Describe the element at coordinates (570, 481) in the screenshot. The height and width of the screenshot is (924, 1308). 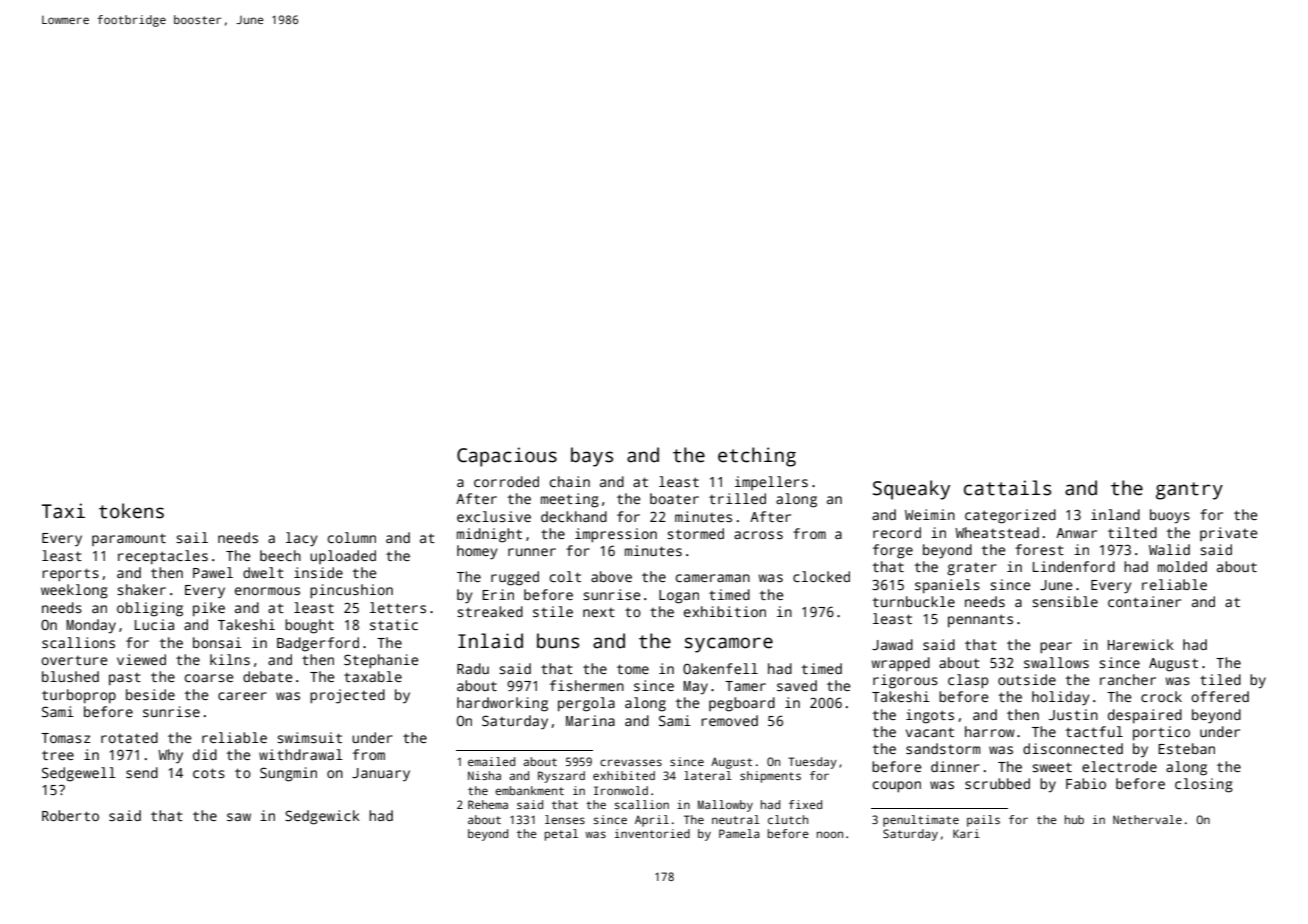
I see `chain` at that location.
